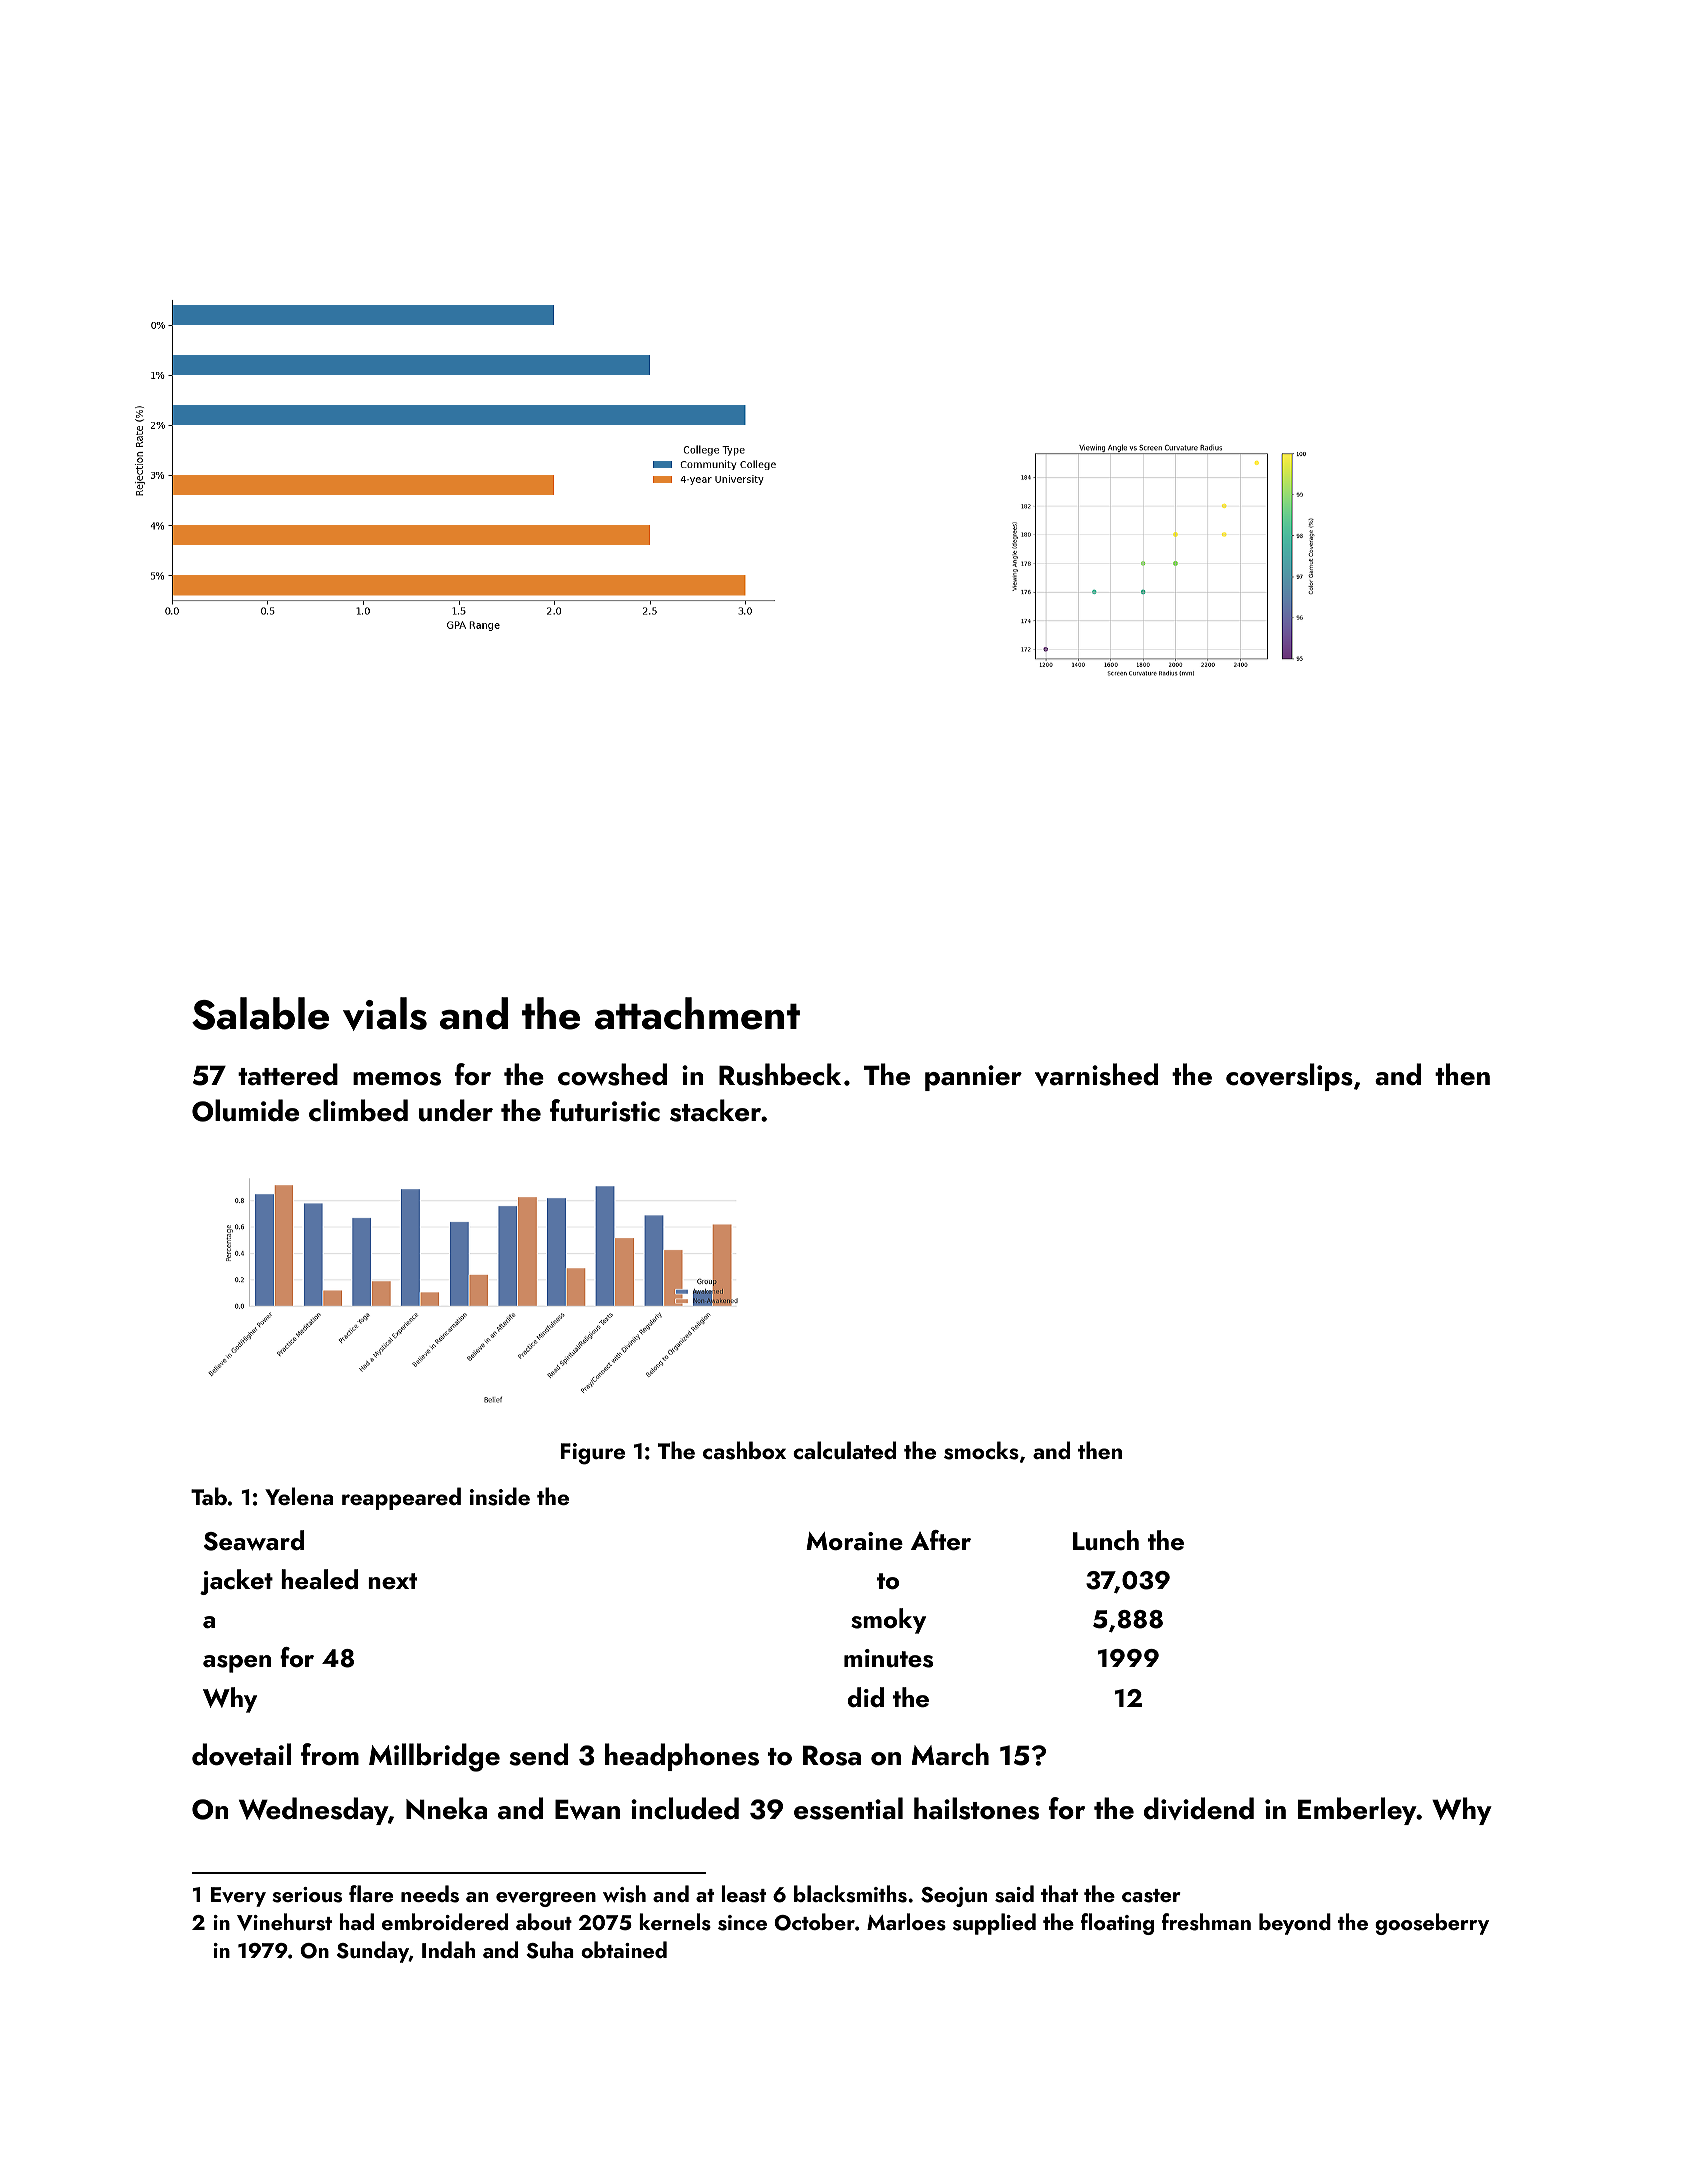  I want to click on smoky, so click(888, 1621).
